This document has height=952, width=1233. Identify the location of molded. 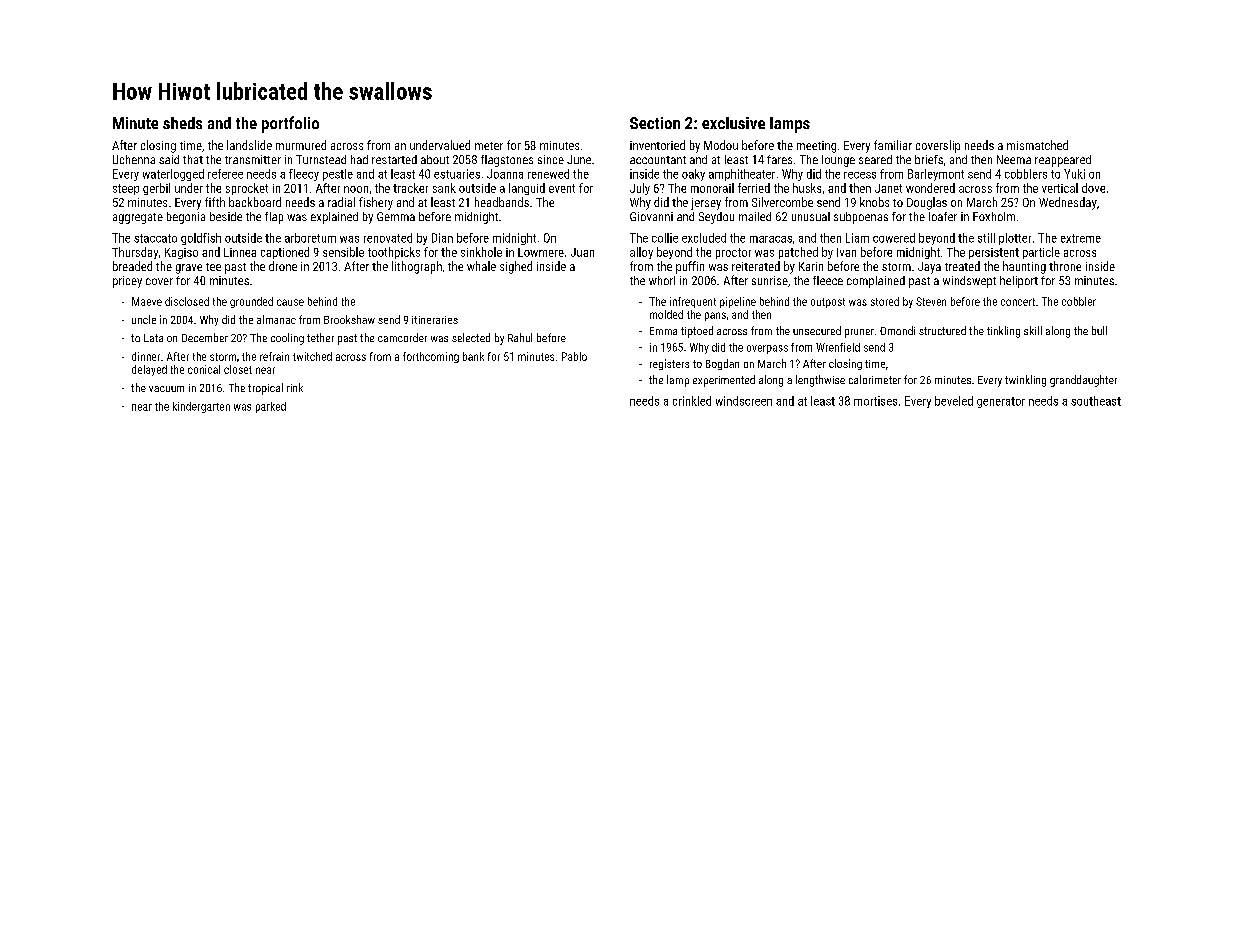
(666, 314).
